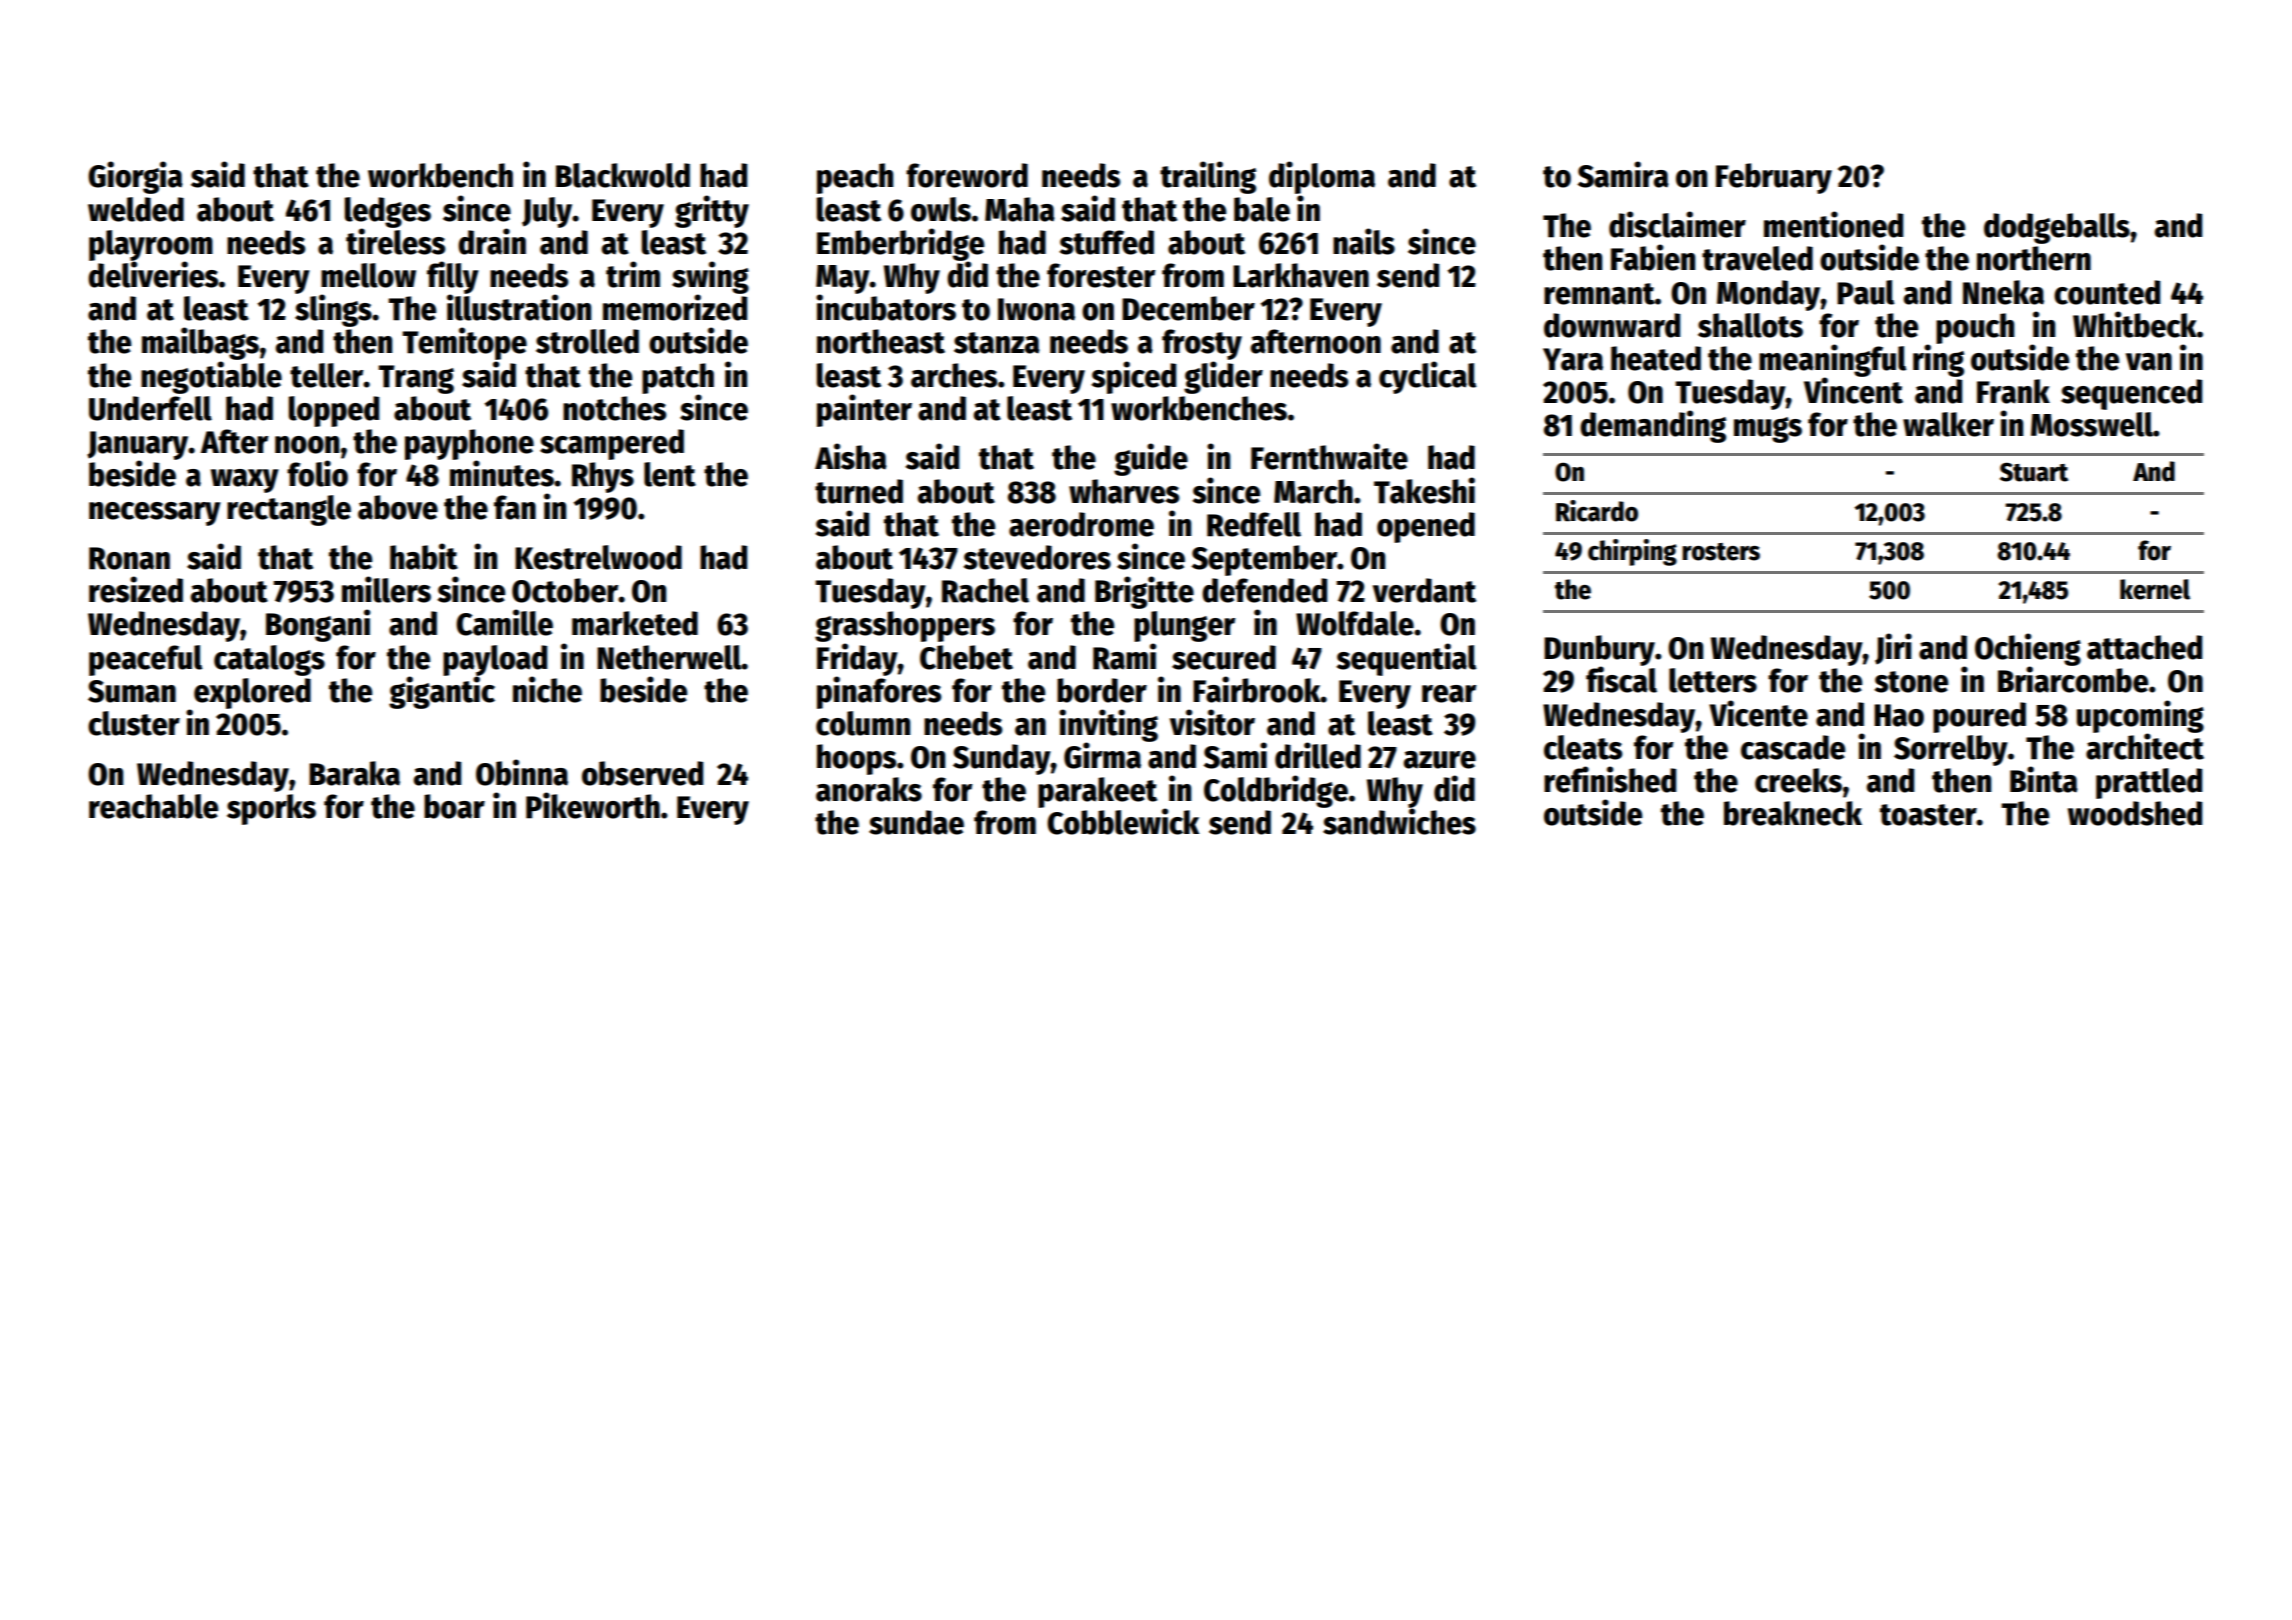 The width and height of the screenshot is (2292, 1620). Describe the element at coordinates (2057, 228) in the screenshot. I see `dodgeballs` at that location.
